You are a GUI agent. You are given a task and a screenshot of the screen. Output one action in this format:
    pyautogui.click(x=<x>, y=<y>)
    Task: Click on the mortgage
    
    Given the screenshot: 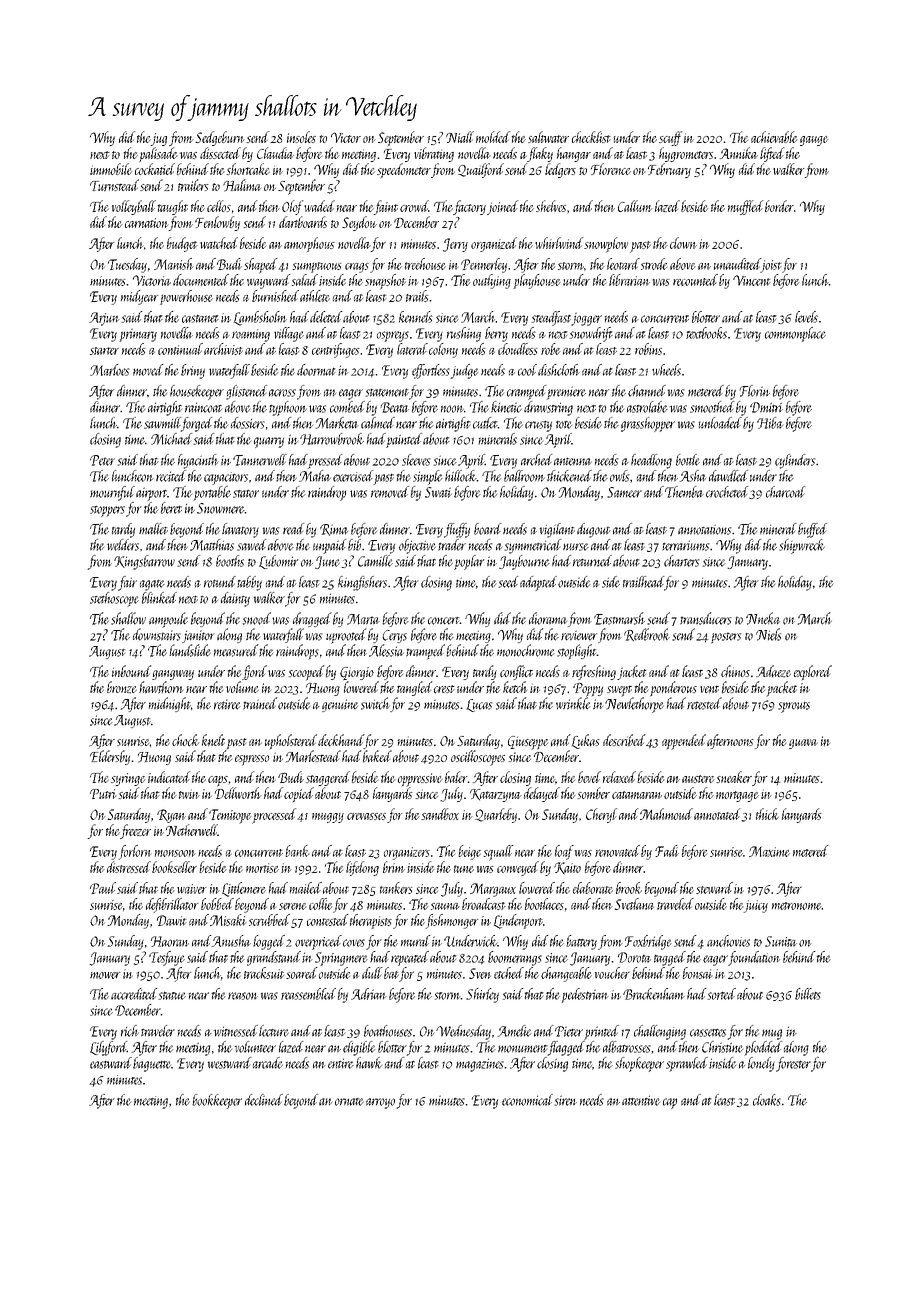 What is the action you would take?
    pyautogui.click(x=737, y=796)
